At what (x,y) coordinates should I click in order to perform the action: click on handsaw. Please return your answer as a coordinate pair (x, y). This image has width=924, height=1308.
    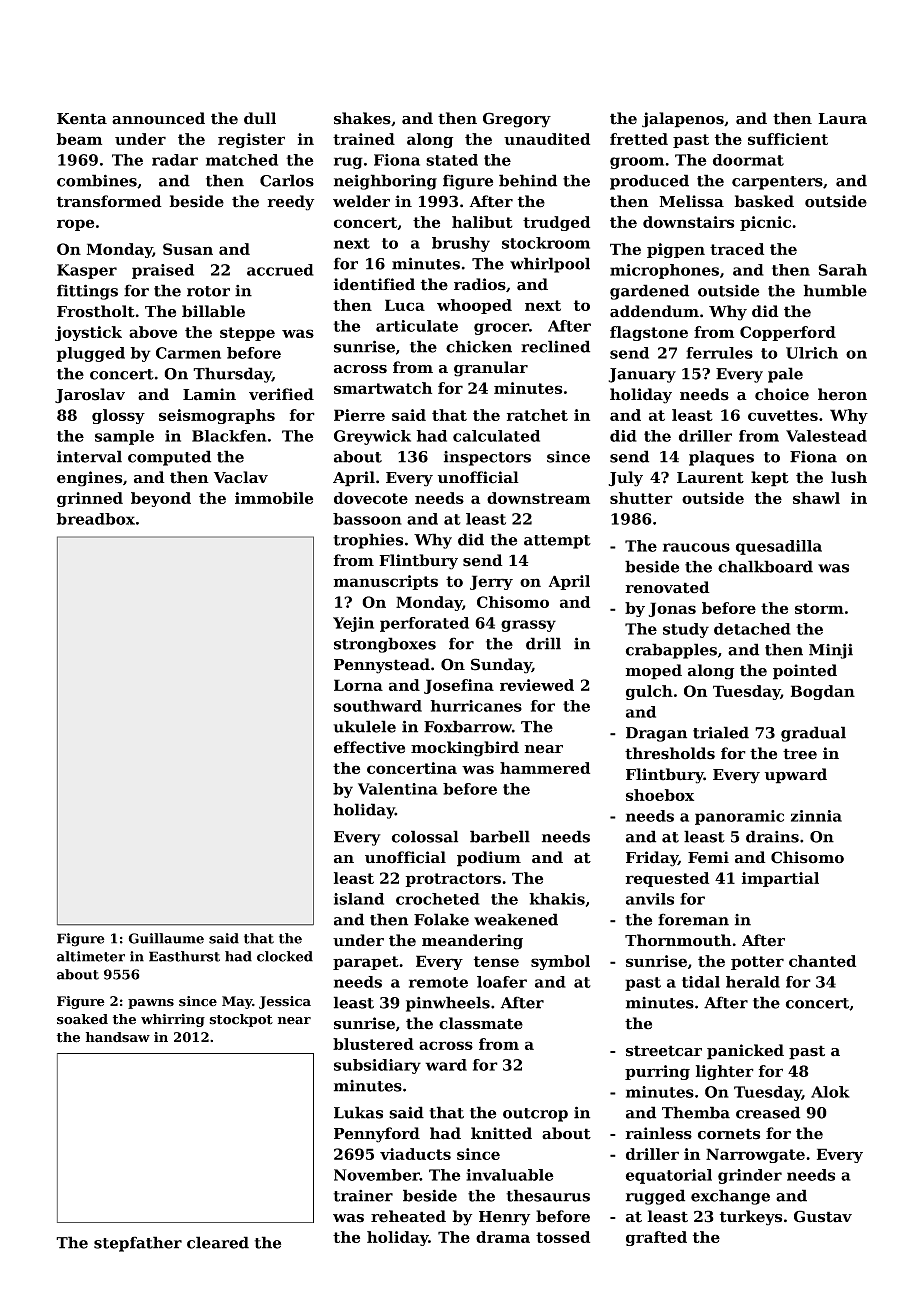
    Looking at the image, I should click on (118, 1037).
